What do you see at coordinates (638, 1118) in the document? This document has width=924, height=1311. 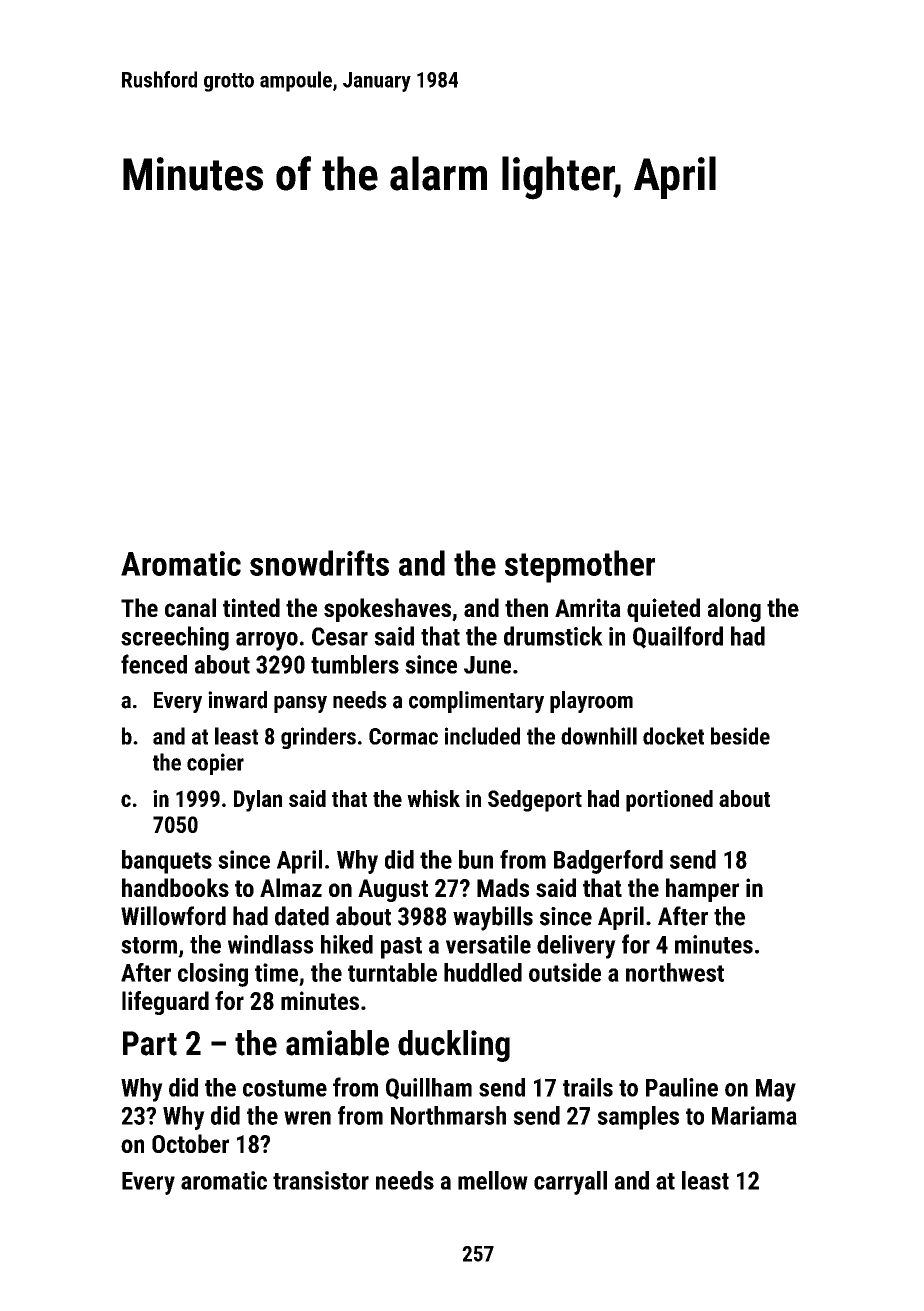 I see `samples` at bounding box center [638, 1118].
